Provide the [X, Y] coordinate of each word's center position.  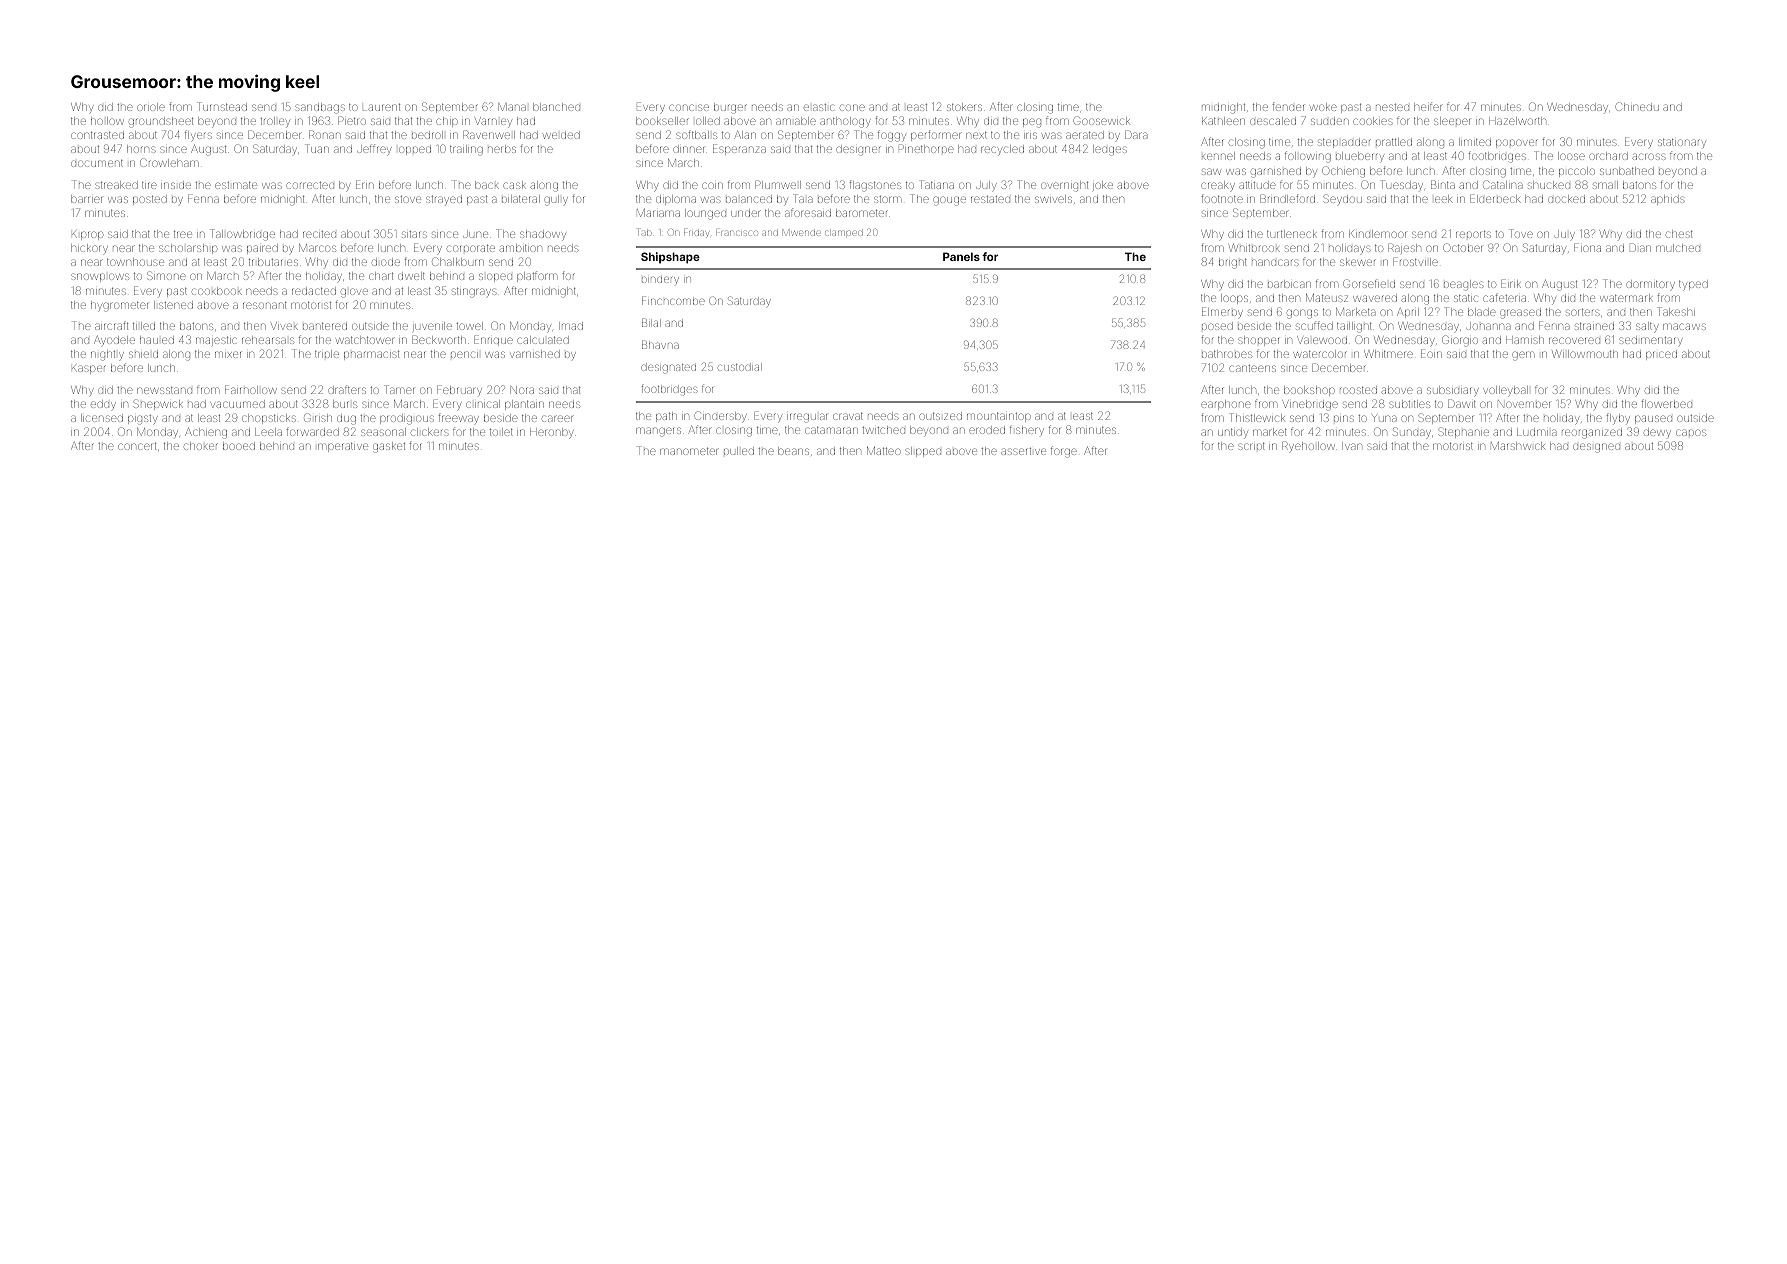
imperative [343, 447]
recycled [1002, 150]
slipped [923, 452]
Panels [961, 256]
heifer [1428, 106]
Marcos [317, 248]
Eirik [1511, 283]
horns [141, 149]
